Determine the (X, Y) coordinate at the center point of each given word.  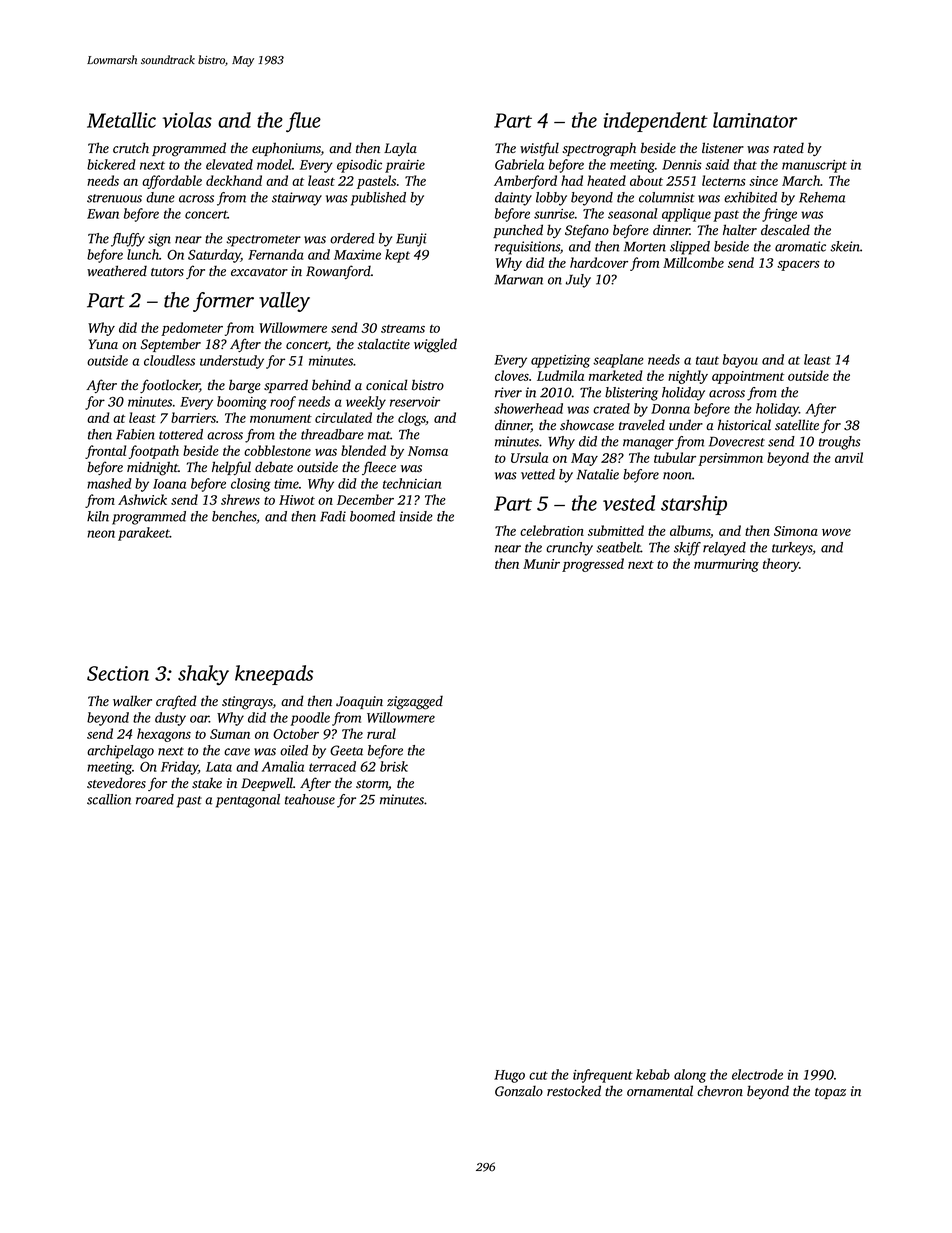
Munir (541, 564)
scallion (109, 799)
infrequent (603, 1076)
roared (155, 799)
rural (381, 733)
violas (187, 120)
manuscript (814, 166)
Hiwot (297, 500)
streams (403, 329)
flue (303, 122)
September (171, 345)
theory (781, 565)
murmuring (726, 565)
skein (845, 246)
